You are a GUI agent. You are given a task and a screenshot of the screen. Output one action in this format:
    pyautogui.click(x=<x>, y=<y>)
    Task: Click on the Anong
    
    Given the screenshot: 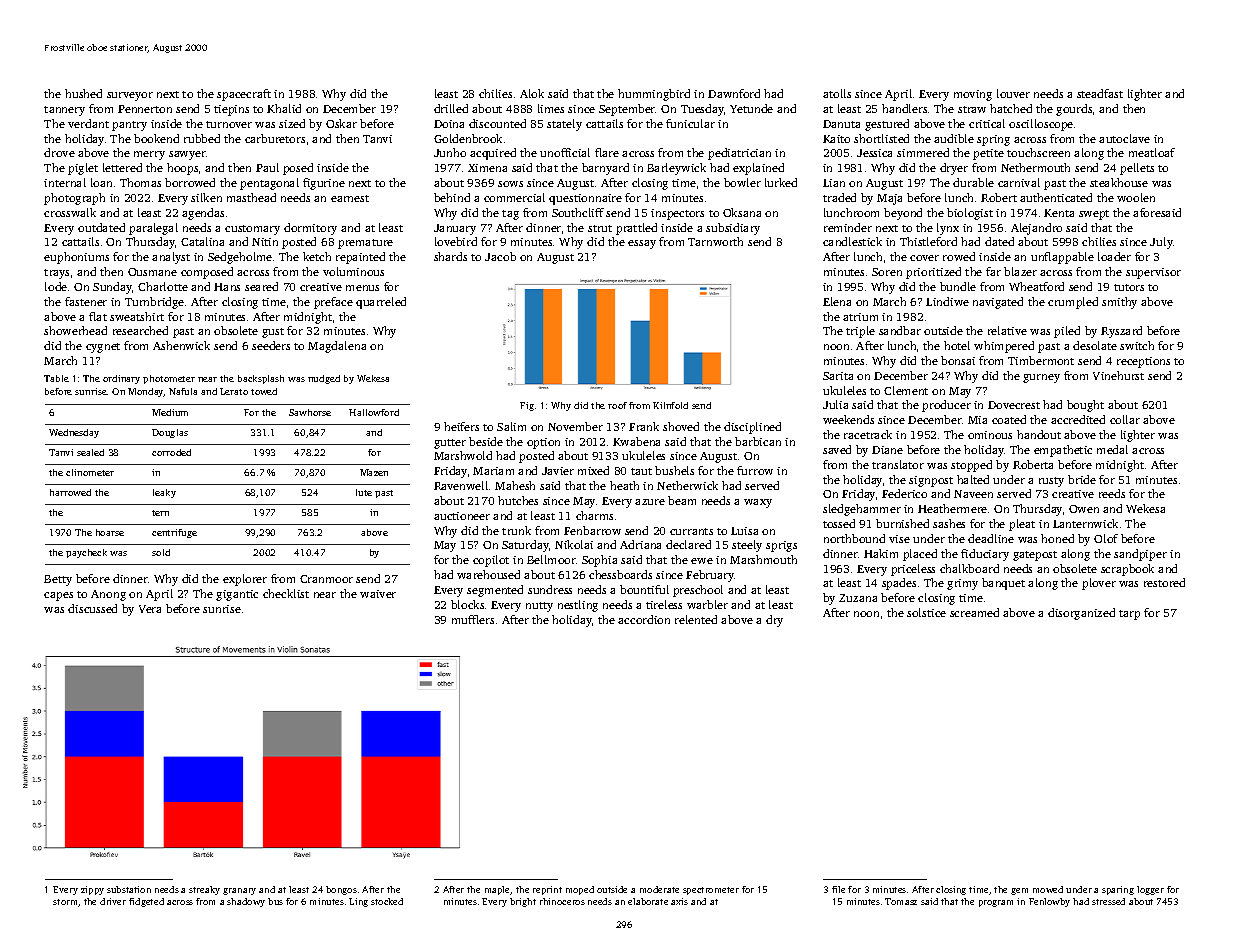 What is the action you would take?
    pyautogui.click(x=108, y=595)
